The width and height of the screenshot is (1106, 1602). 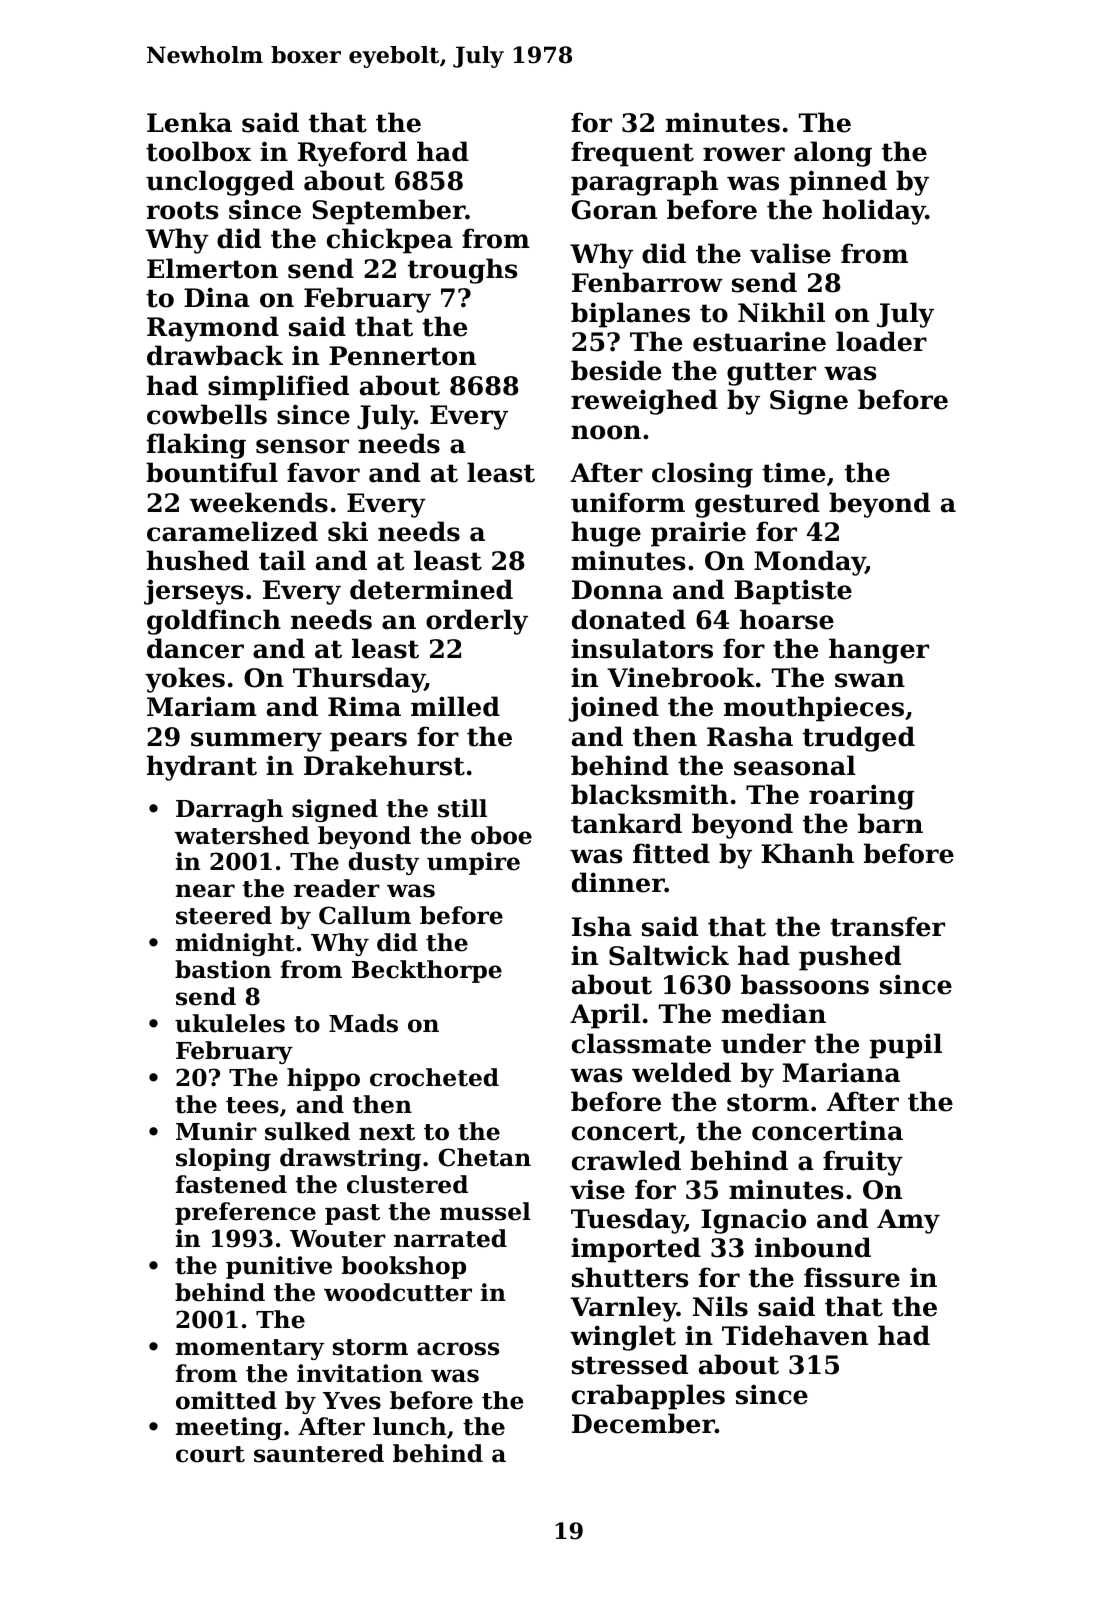 I want to click on hushed, so click(x=198, y=560).
